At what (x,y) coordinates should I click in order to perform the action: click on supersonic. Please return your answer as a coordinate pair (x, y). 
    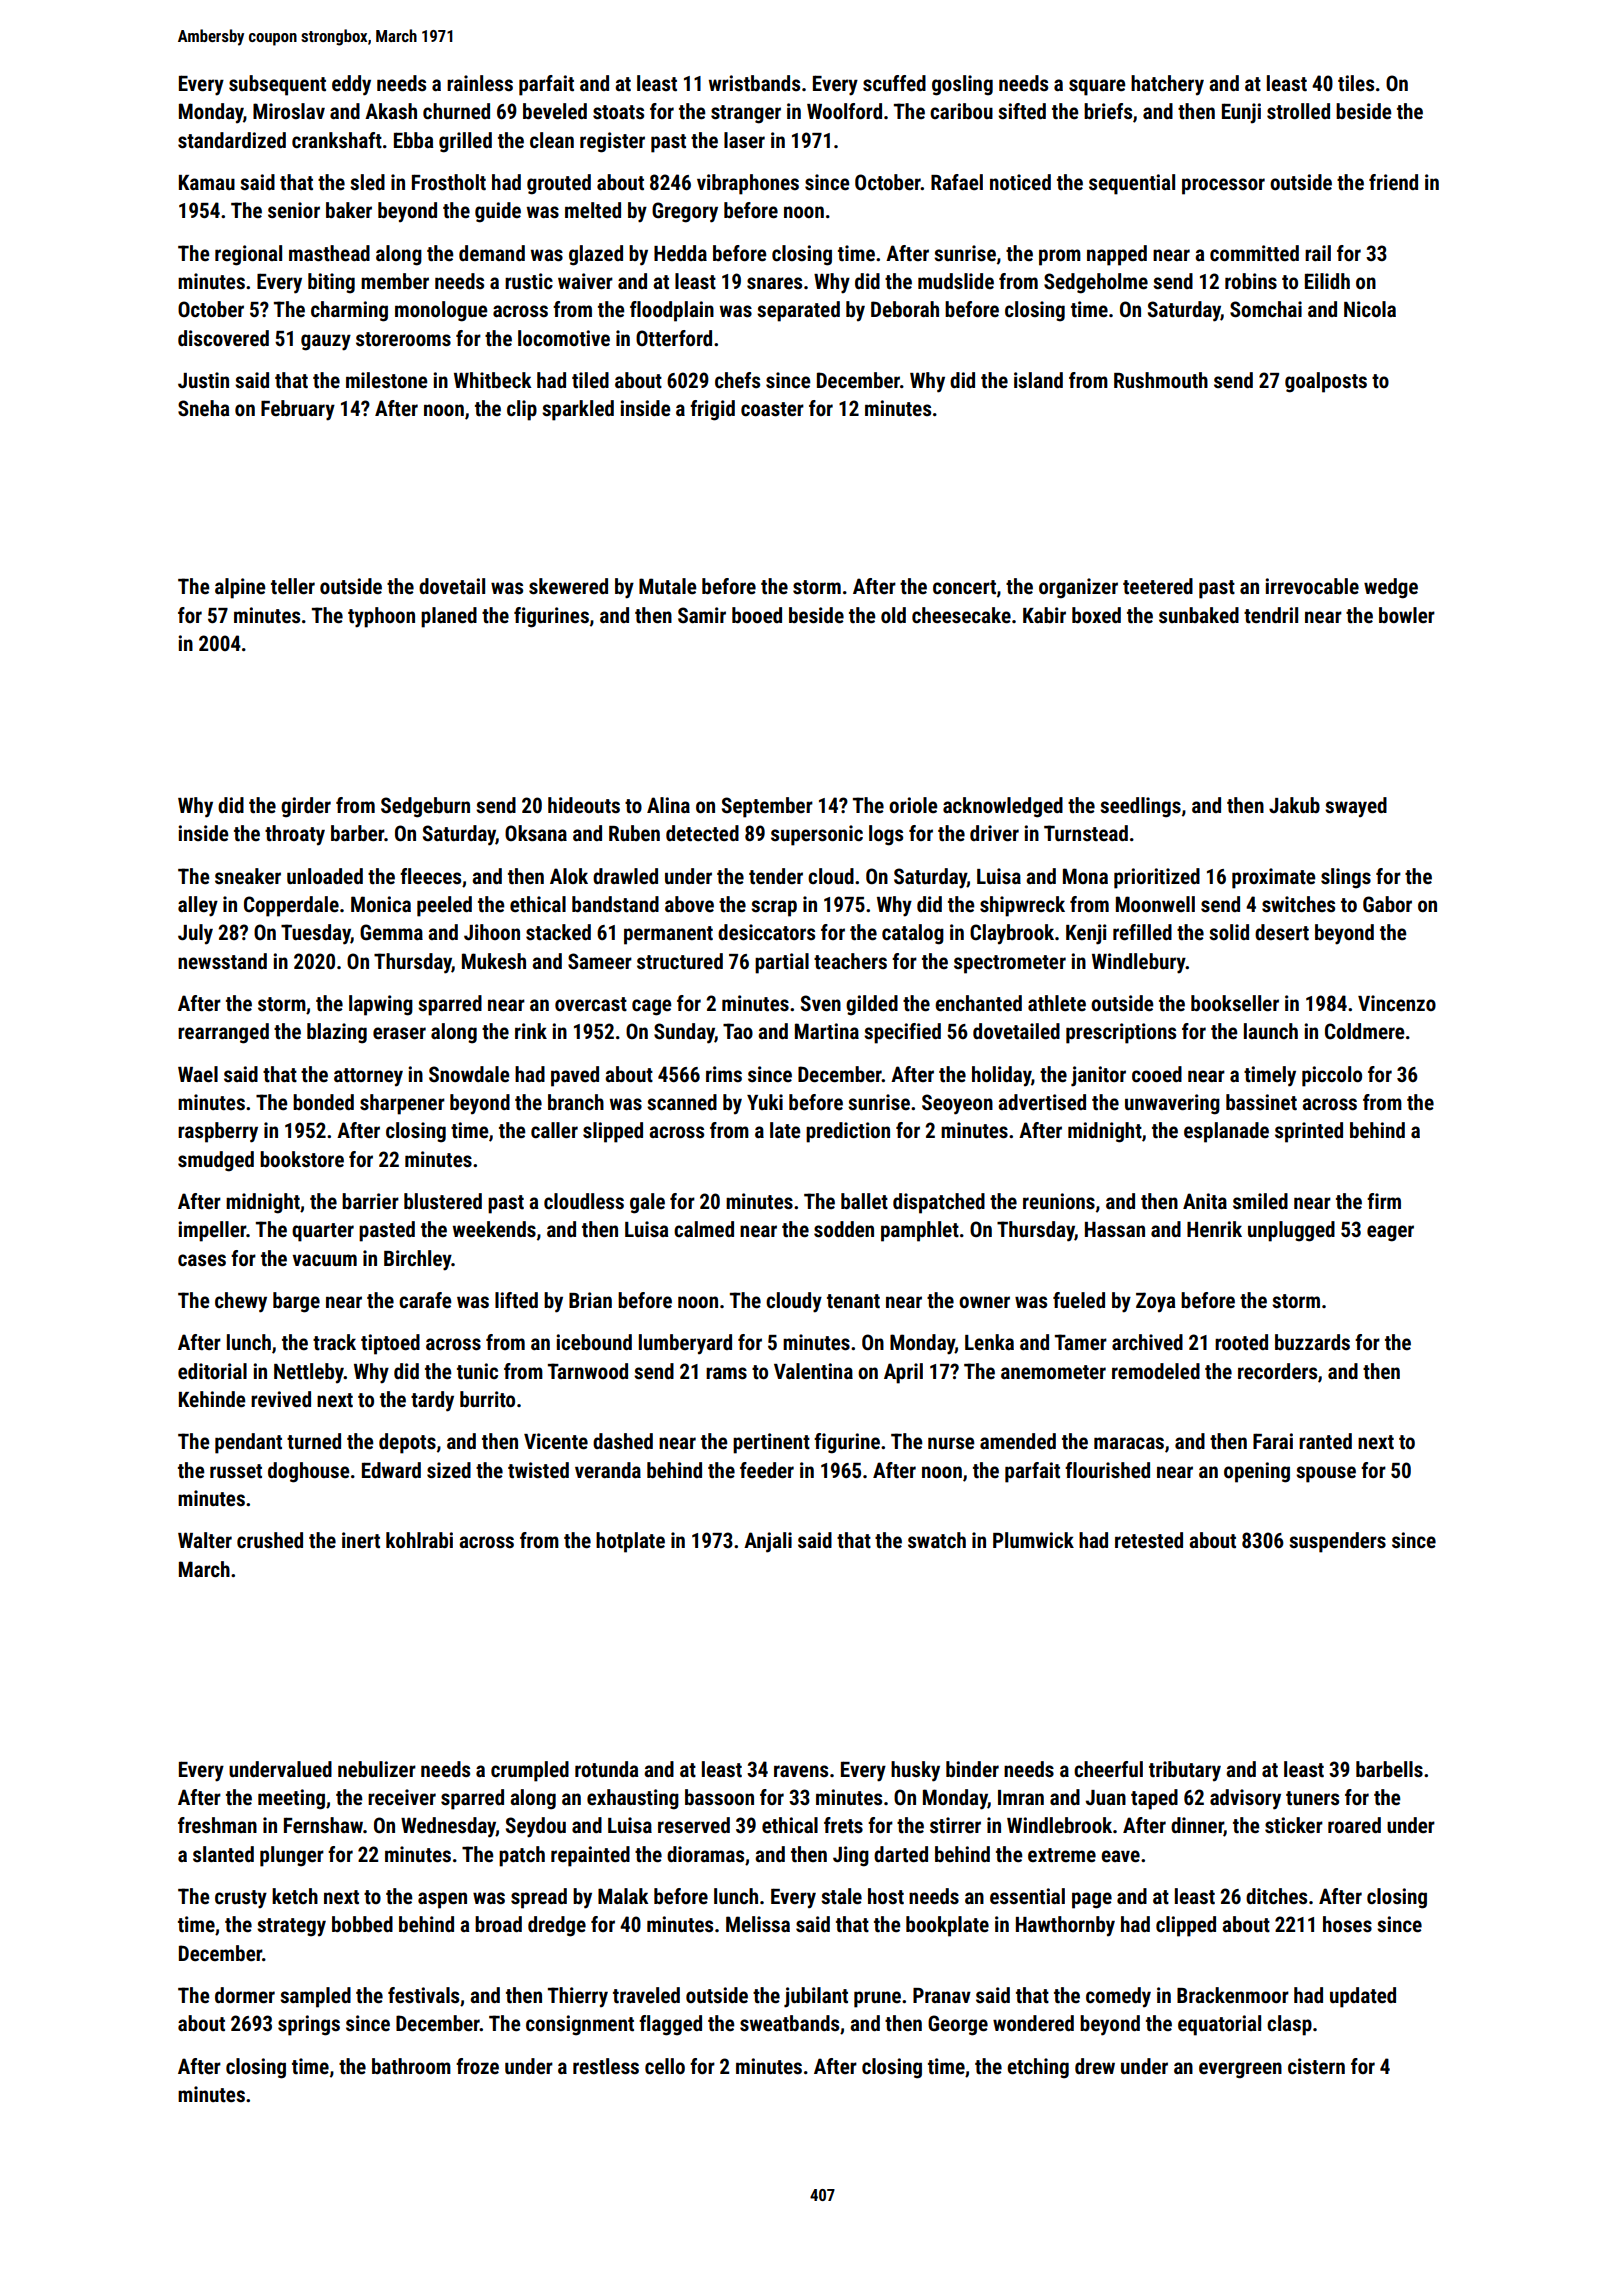
    Looking at the image, I should click on (817, 835).
